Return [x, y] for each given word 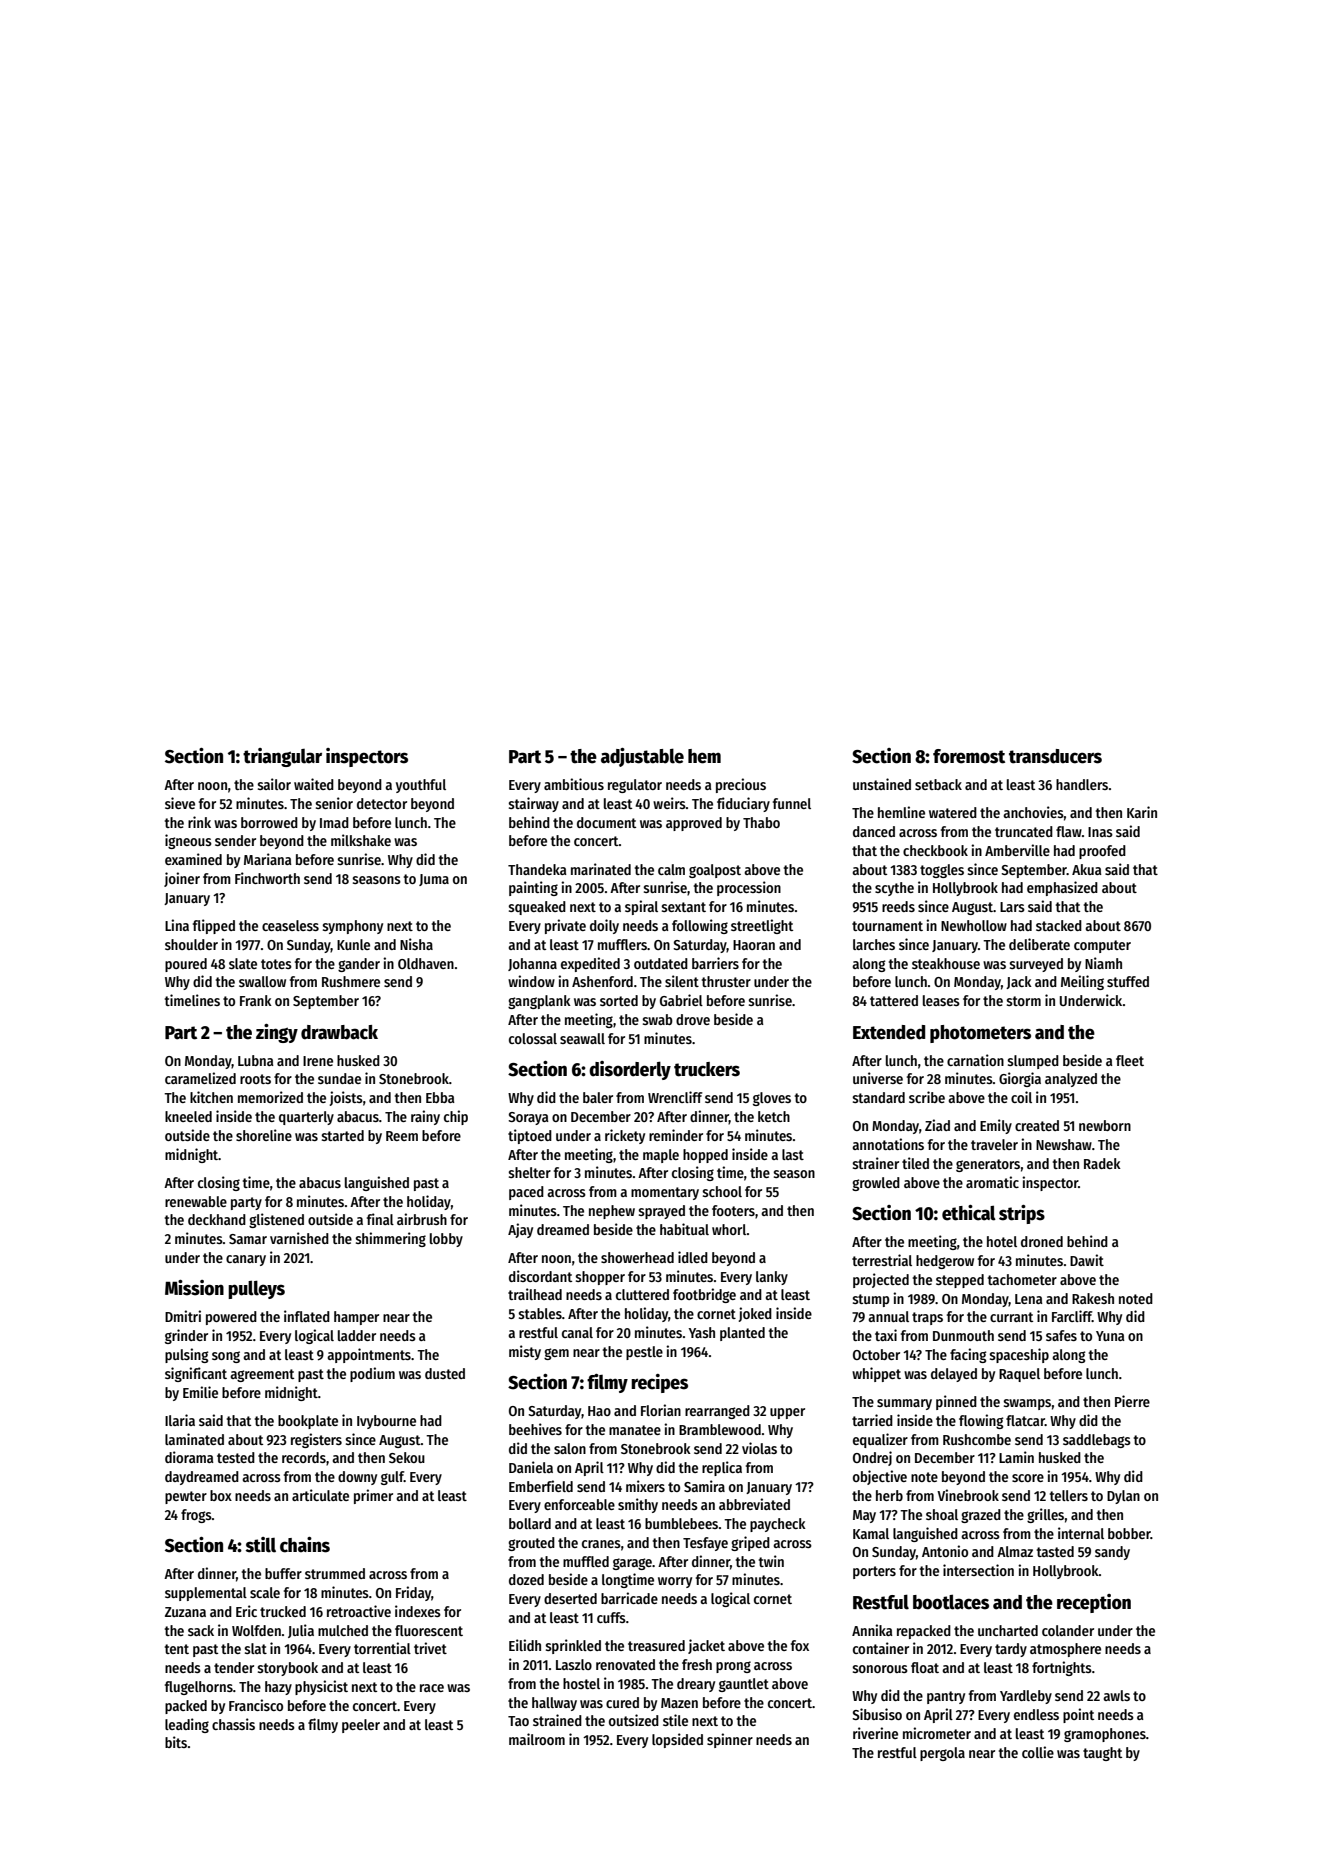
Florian [661, 1410]
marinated [601, 869]
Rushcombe [977, 1439]
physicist [321, 1687]
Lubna [256, 1060]
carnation [975, 1060]
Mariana [268, 859]
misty [525, 1352]
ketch [774, 1116]
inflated [307, 1316]
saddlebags [1097, 1441]
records [304, 1457]
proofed [1102, 852]
